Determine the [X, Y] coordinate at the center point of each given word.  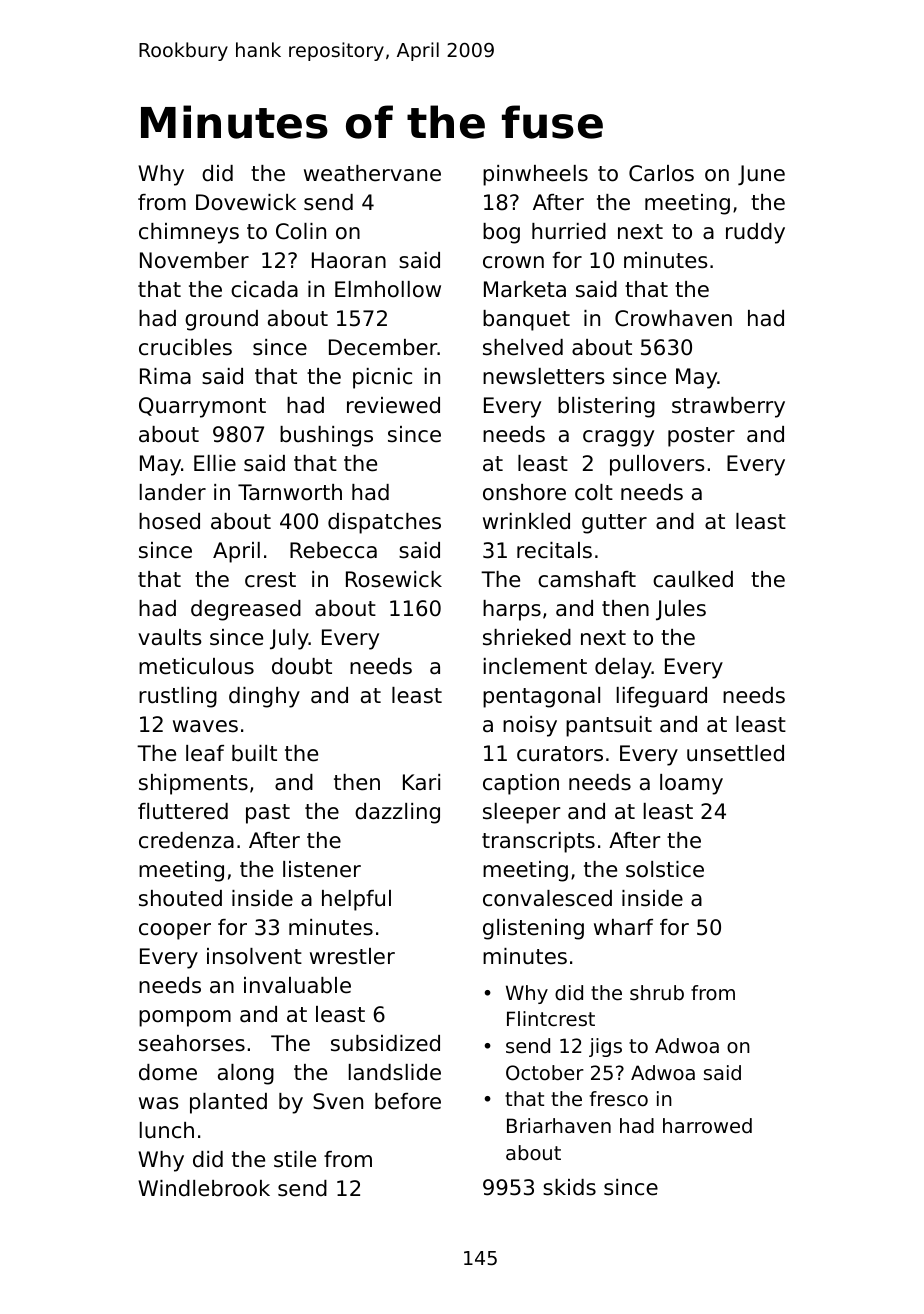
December [383, 347]
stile [295, 1159]
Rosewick [394, 579]
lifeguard [662, 697]
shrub [657, 993]
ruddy [755, 233]
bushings [326, 436]
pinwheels [535, 175]
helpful [356, 900]
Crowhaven [673, 318]
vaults [170, 637]
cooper [175, 931]
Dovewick [246, 202]
